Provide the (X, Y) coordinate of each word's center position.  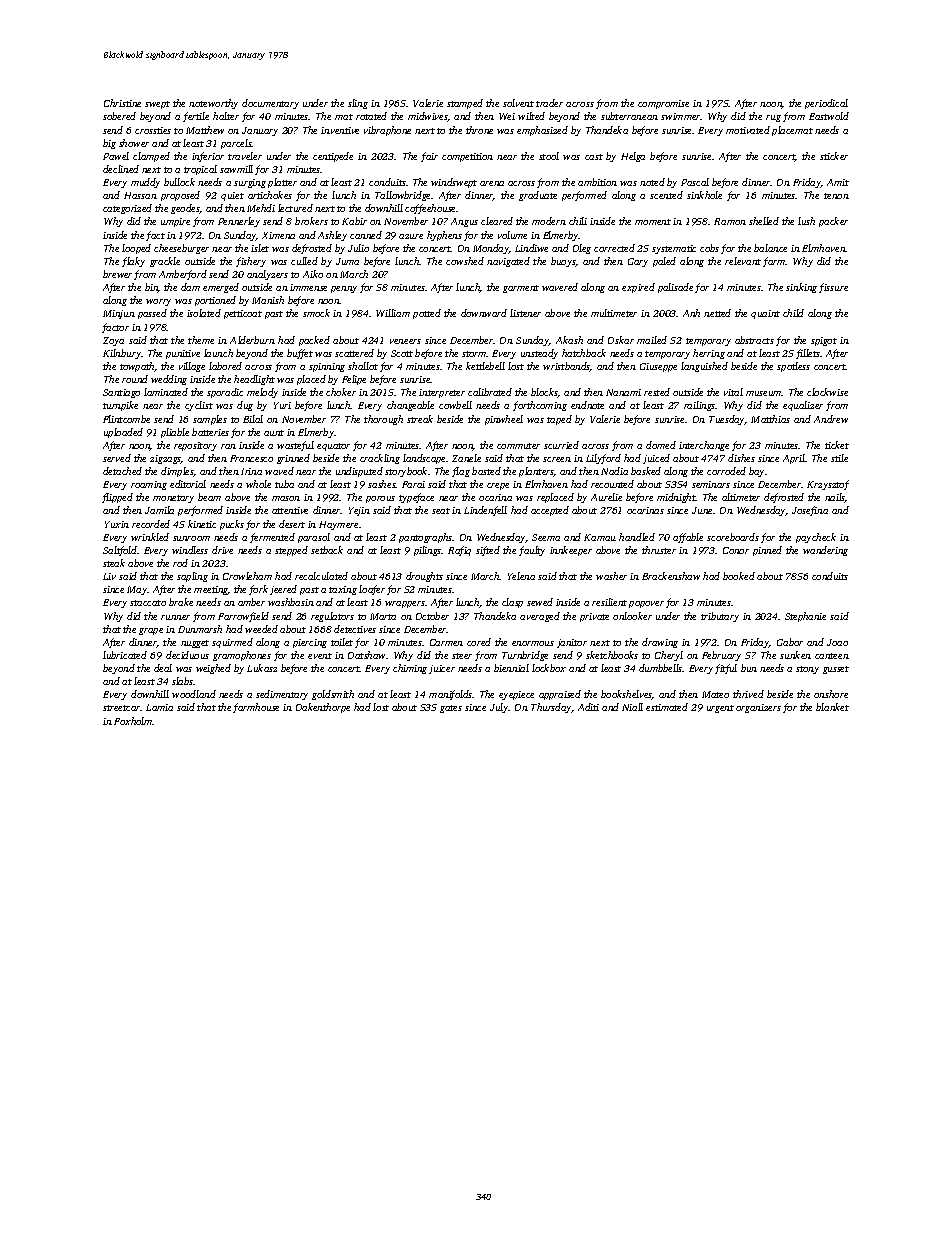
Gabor (790, 642)
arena (492, 183)
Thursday (551, 708)
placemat (792, 131)
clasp (512, 603)
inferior (208, 157)
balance (770, 248)
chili (578, 221)
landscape (424, 459)
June (702, 510)
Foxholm (133, 721)
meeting (211, 590)
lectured (295, 208)
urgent (720, 709)
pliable (175, 433)
